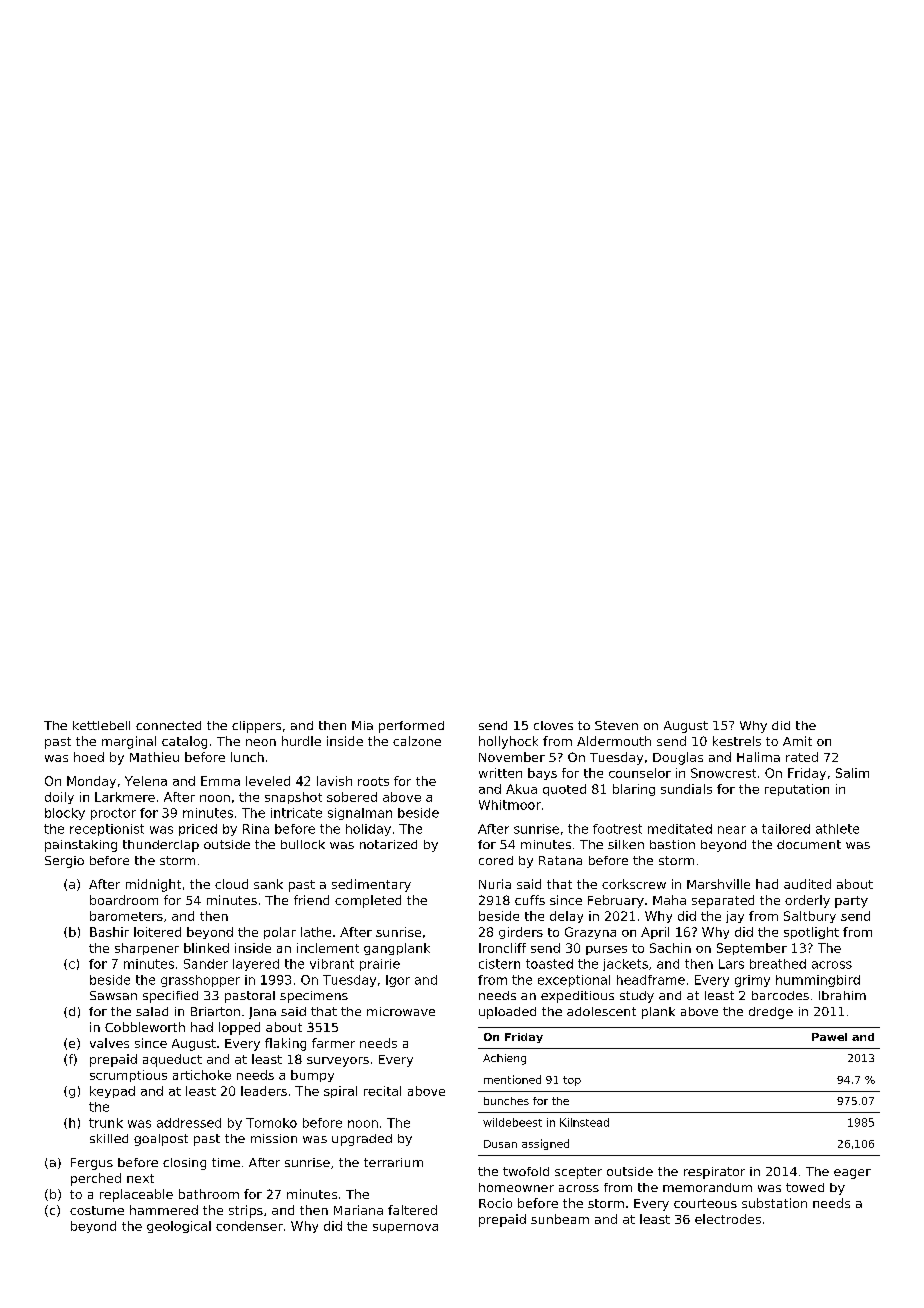  Describe the element at coordinates (504, 1059) in the screenshot. I see `Achieng` at that location.
